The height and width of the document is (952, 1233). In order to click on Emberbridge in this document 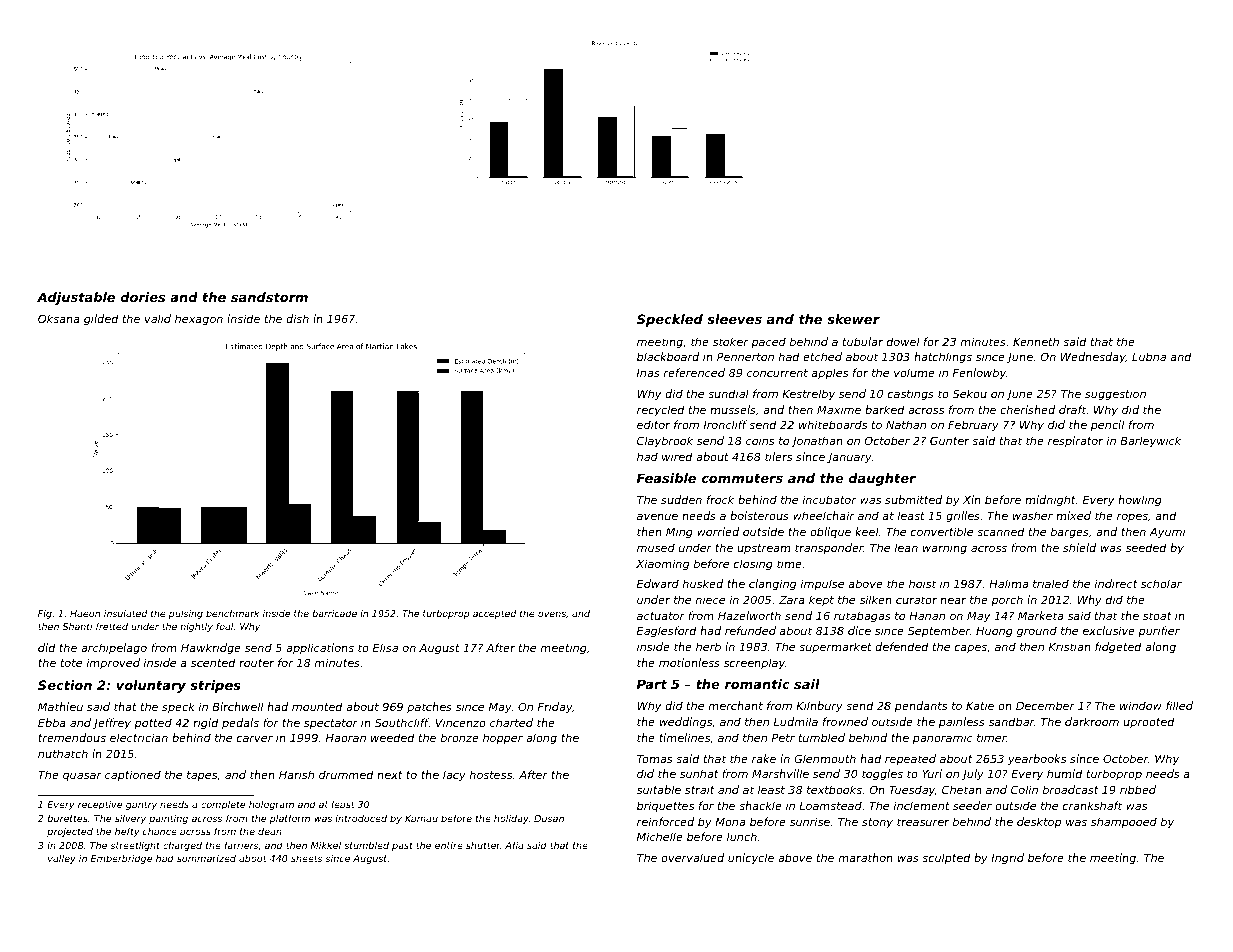, I will do `click(121, 859)`.
